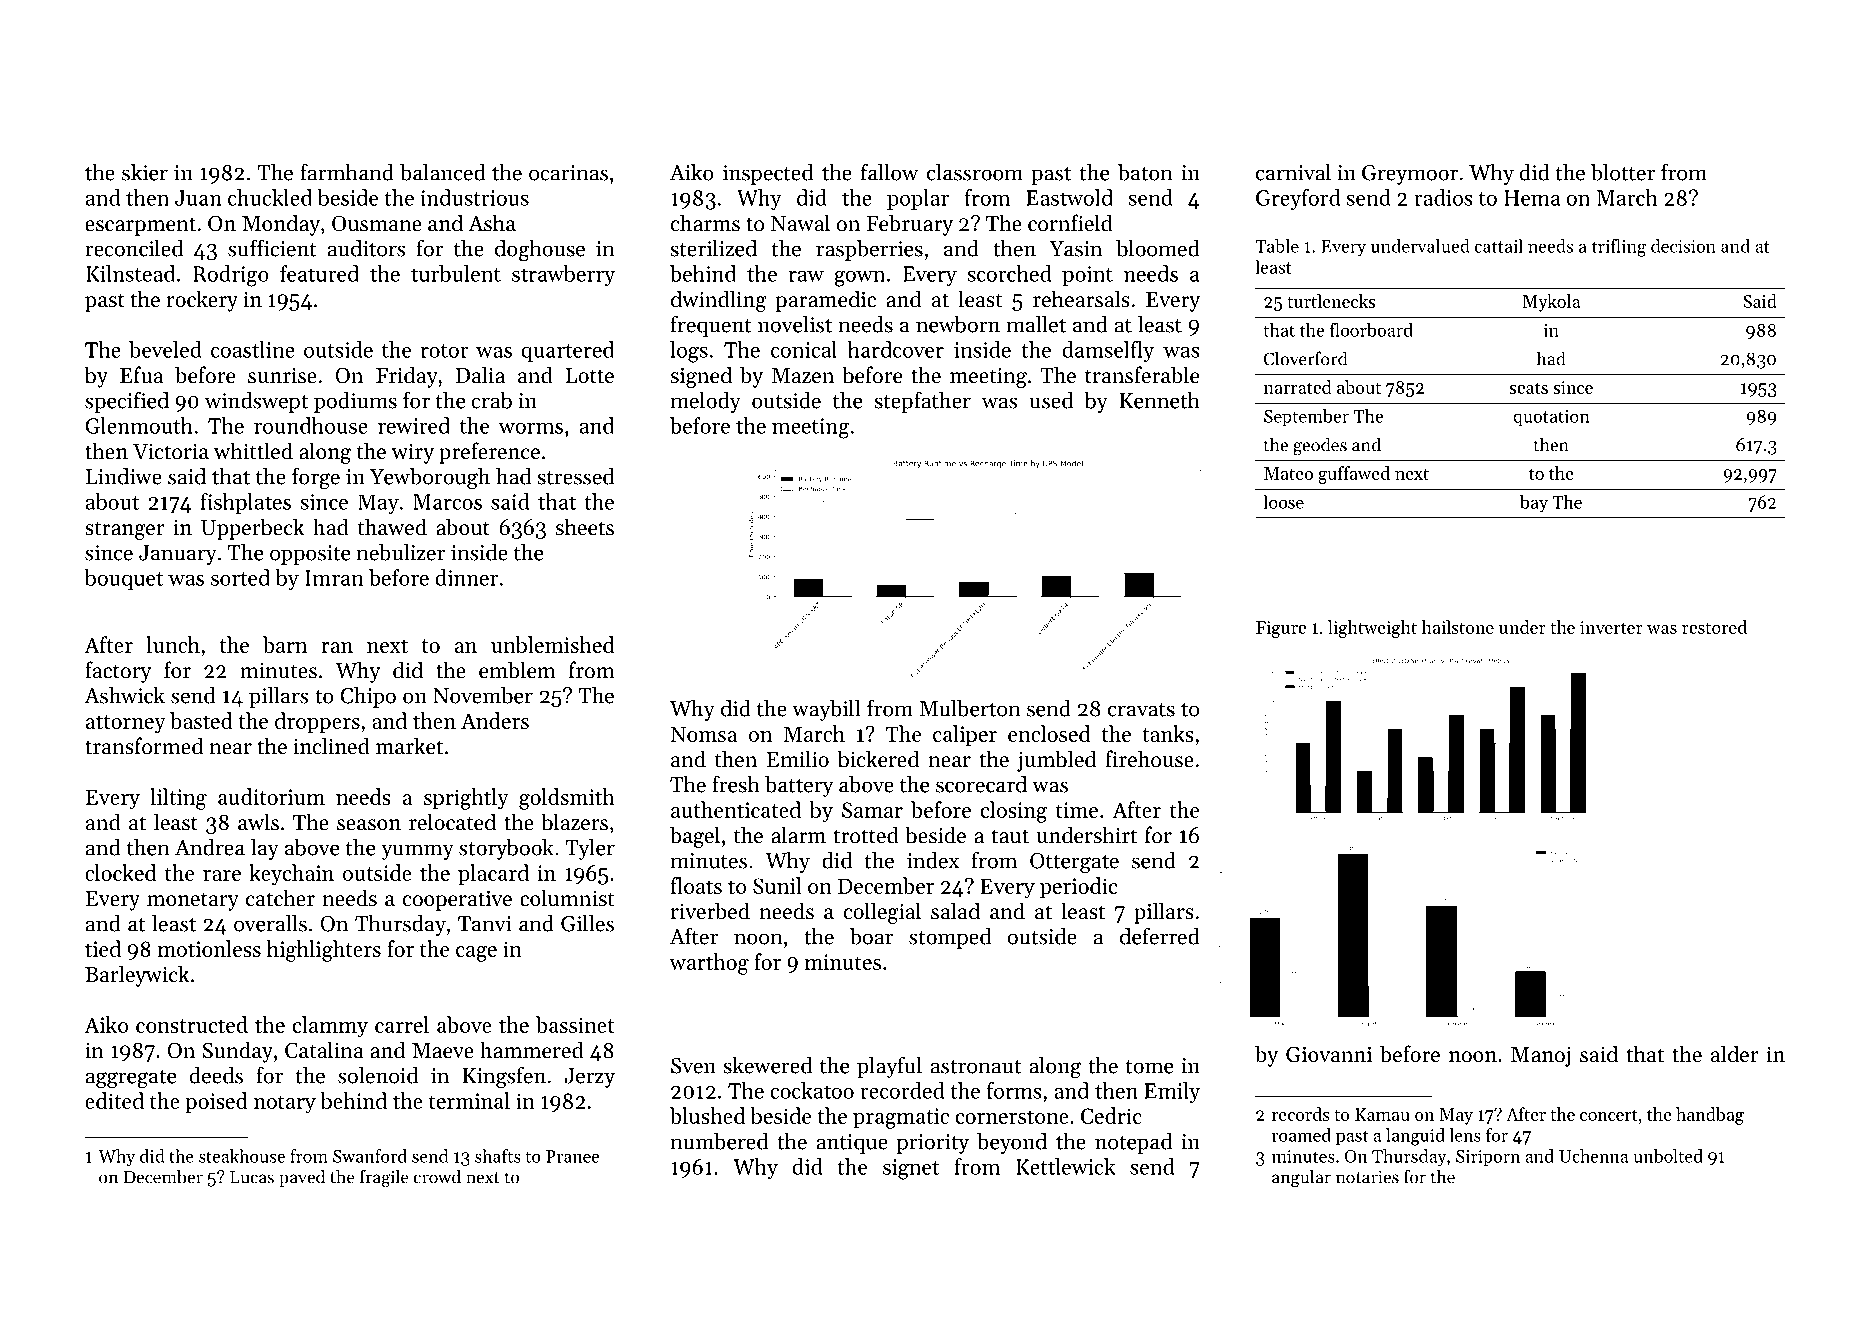 The image size is (1870, 1322). I want to click on Greymoor, so click(1410, 175).
